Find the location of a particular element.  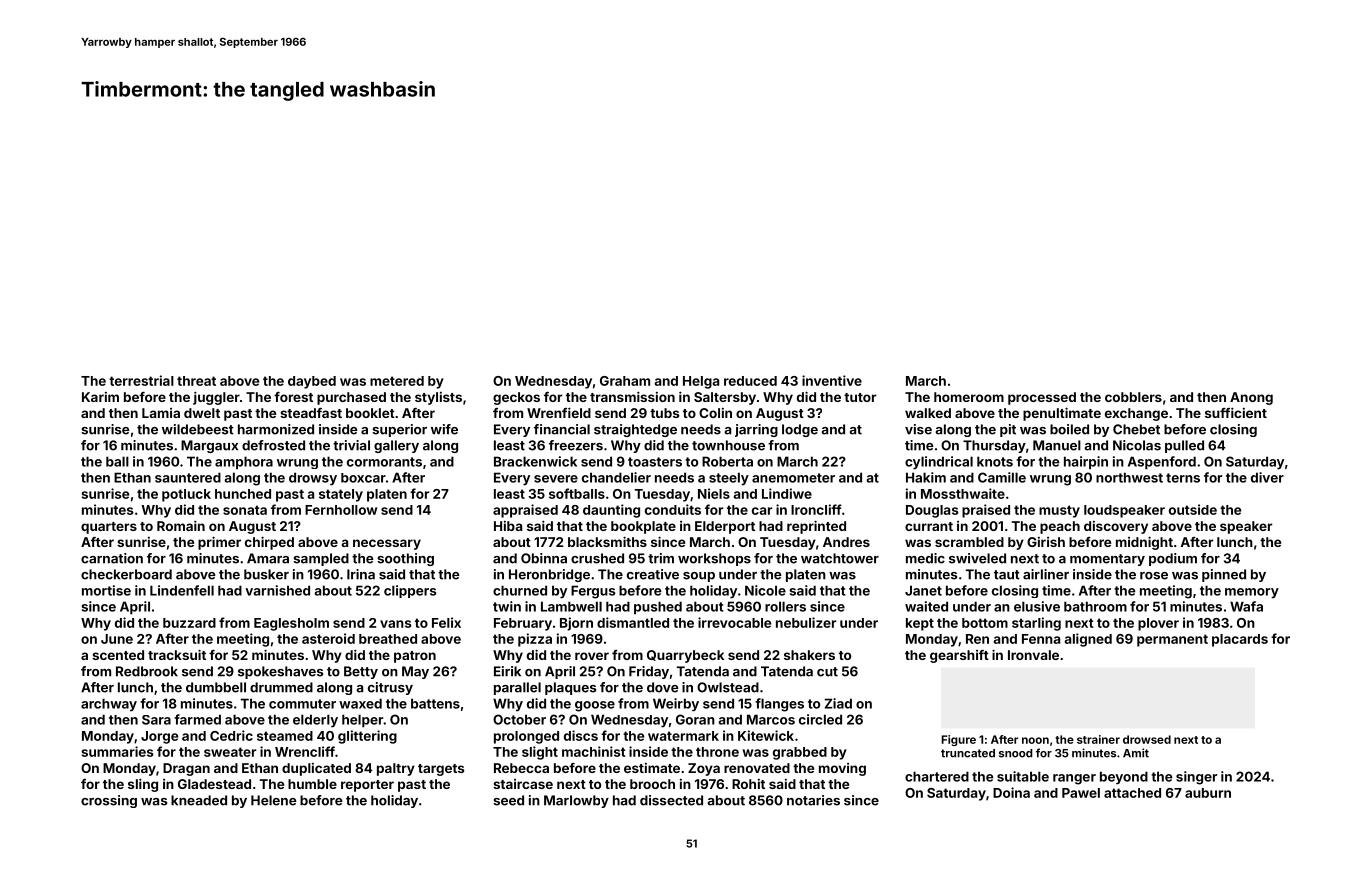

Graham is located at coordinates (625, 381).
